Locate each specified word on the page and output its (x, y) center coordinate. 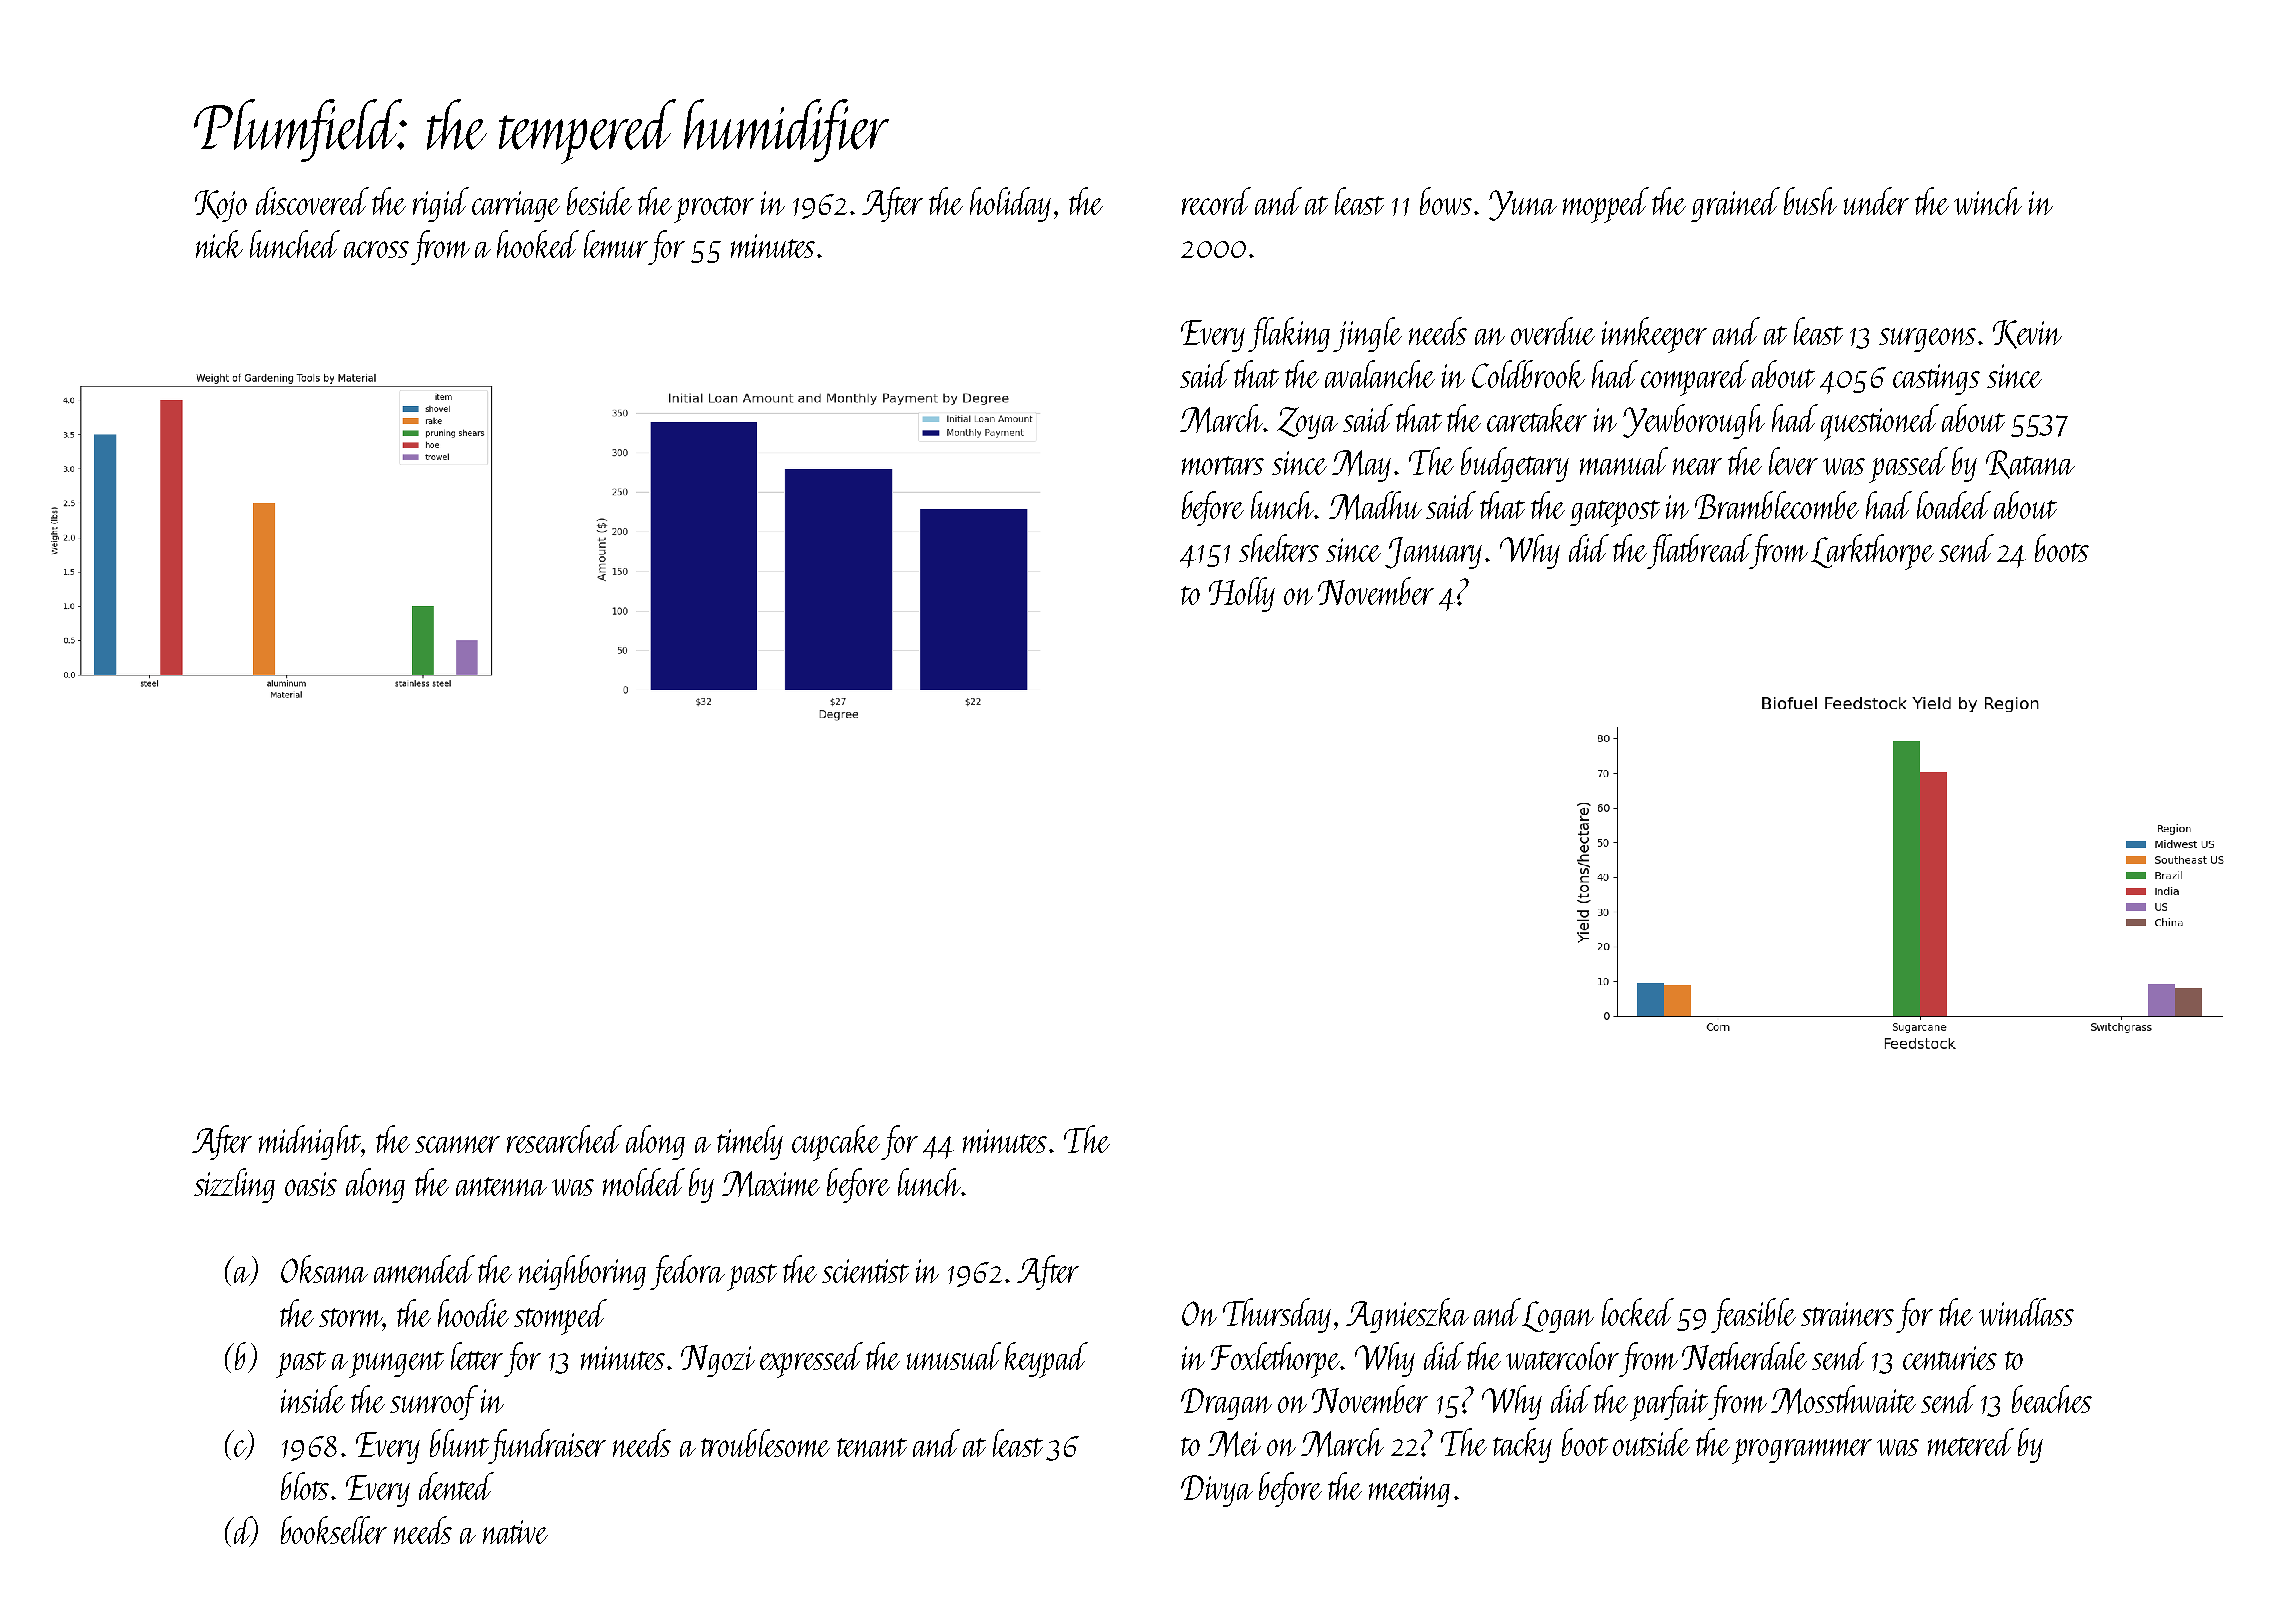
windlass (2026, 1312)
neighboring (582, 1272)
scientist (865, 1271)
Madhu (1375, 505)
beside (599, 201)
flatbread (1699, 551)
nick (219, 244)
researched (564, 1139)
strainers (1847, 1314)
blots (305, 1486)
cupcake (836, 1143)
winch (1988, 201)
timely (750, 1142)
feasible (1753, 1315)
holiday (1010, 204)
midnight (310, 1142)
